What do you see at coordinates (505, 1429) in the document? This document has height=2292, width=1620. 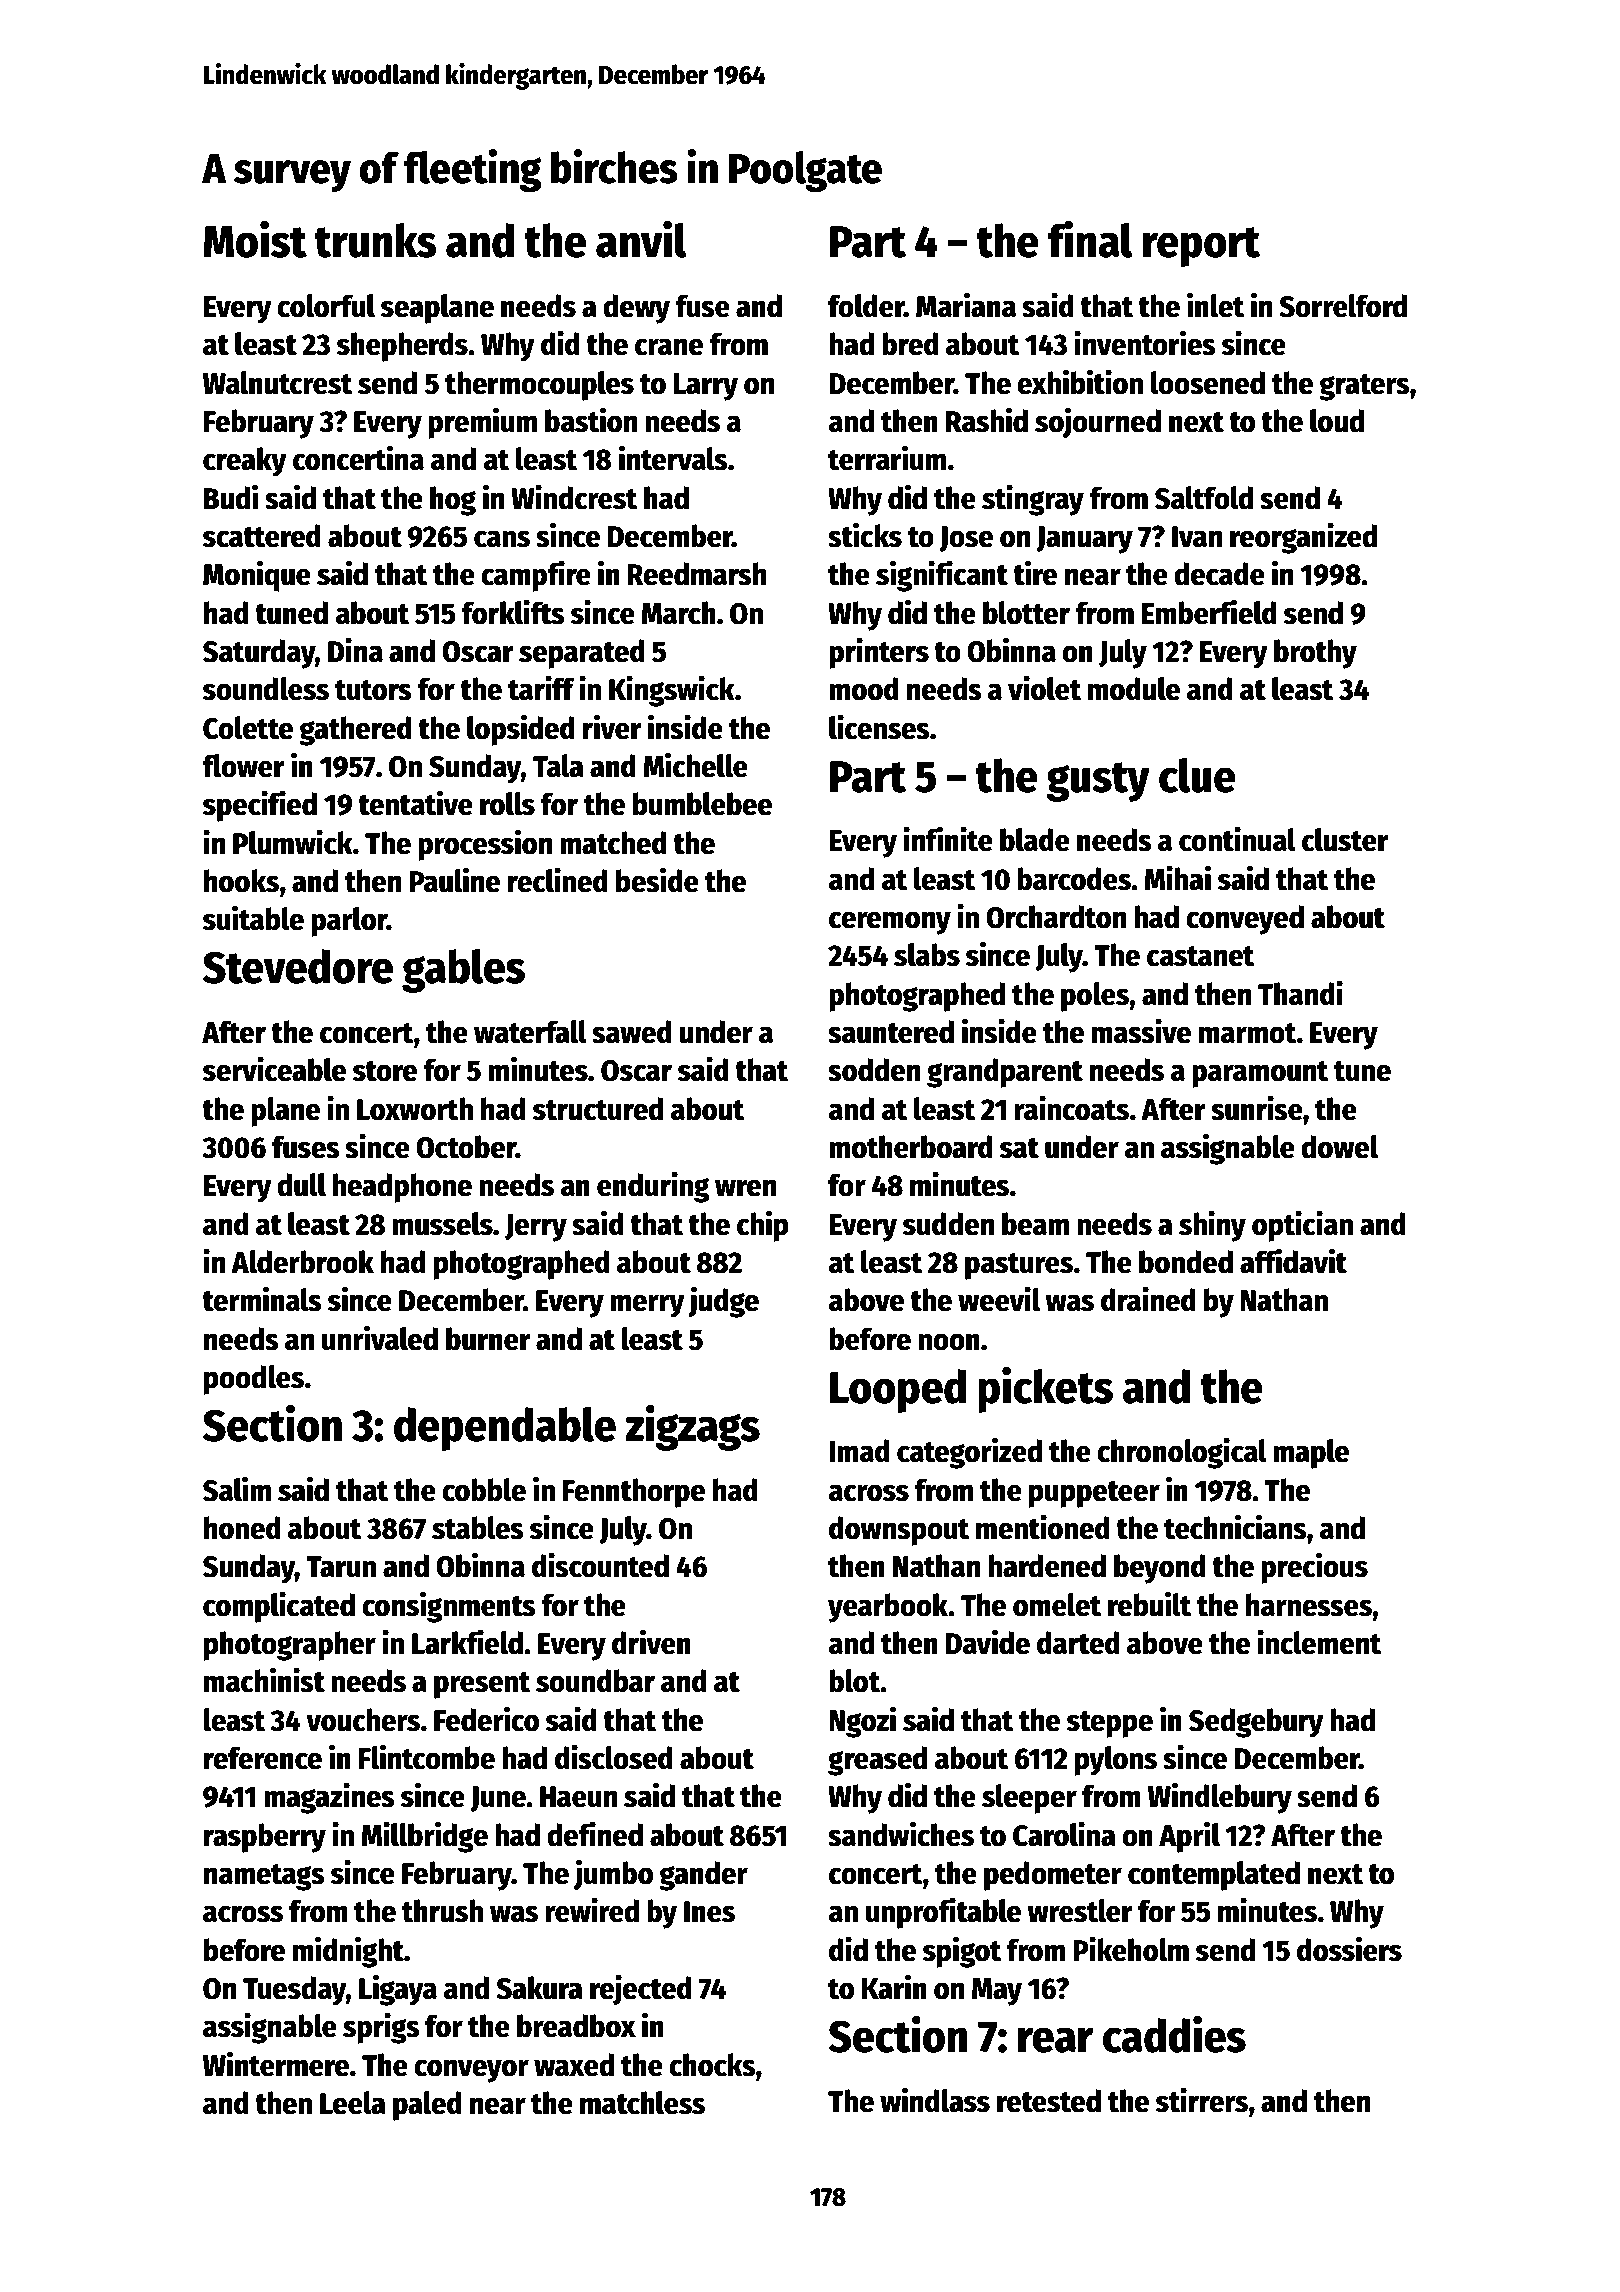 I see `dependable` at bounding box center [505, 1429].
